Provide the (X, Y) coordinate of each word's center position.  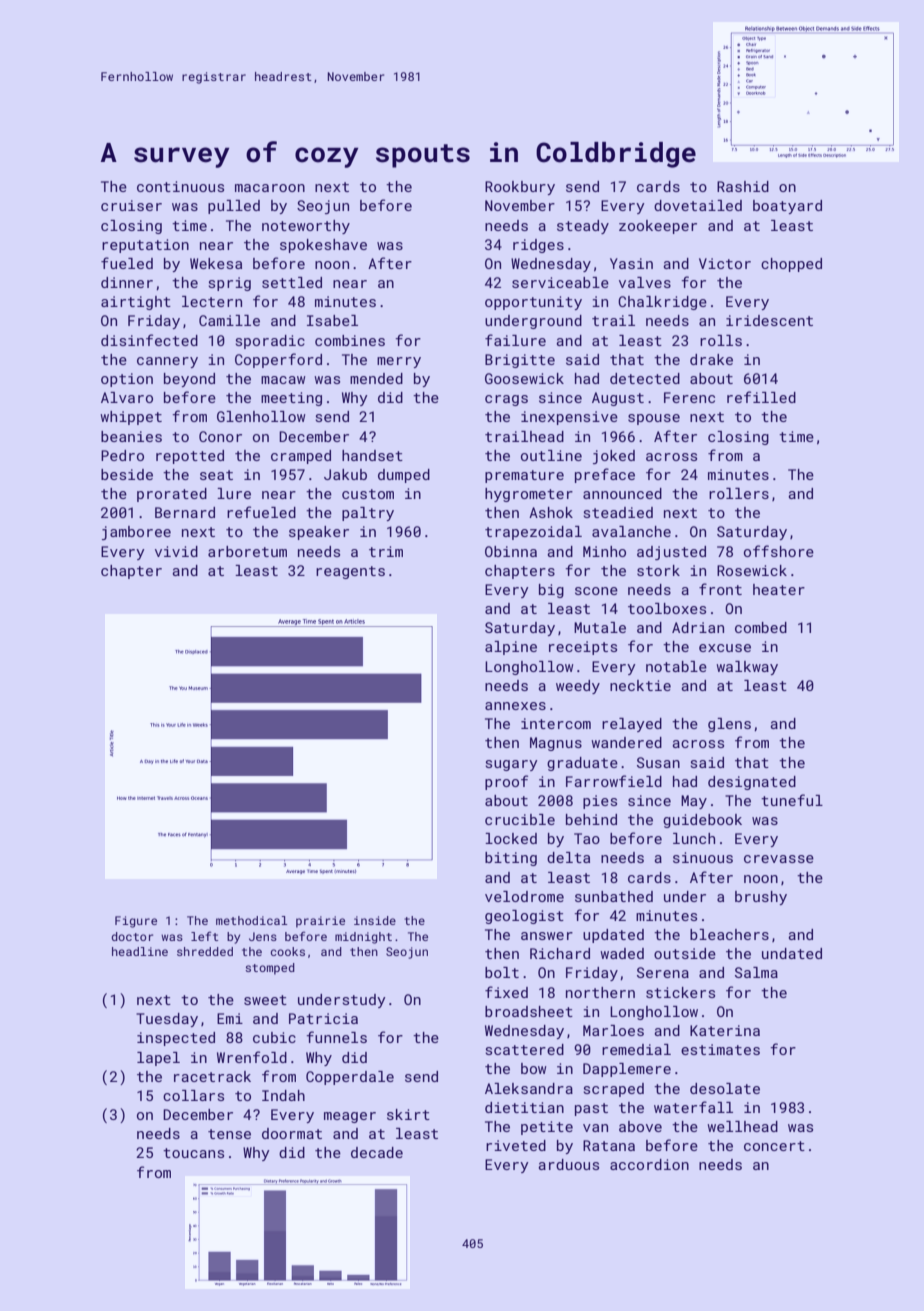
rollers (739, 493)
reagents (350, 572)
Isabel (332, 320)
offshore (779, 551)
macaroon (270, 188)
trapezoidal (533, 533)
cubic (274, 1037)
